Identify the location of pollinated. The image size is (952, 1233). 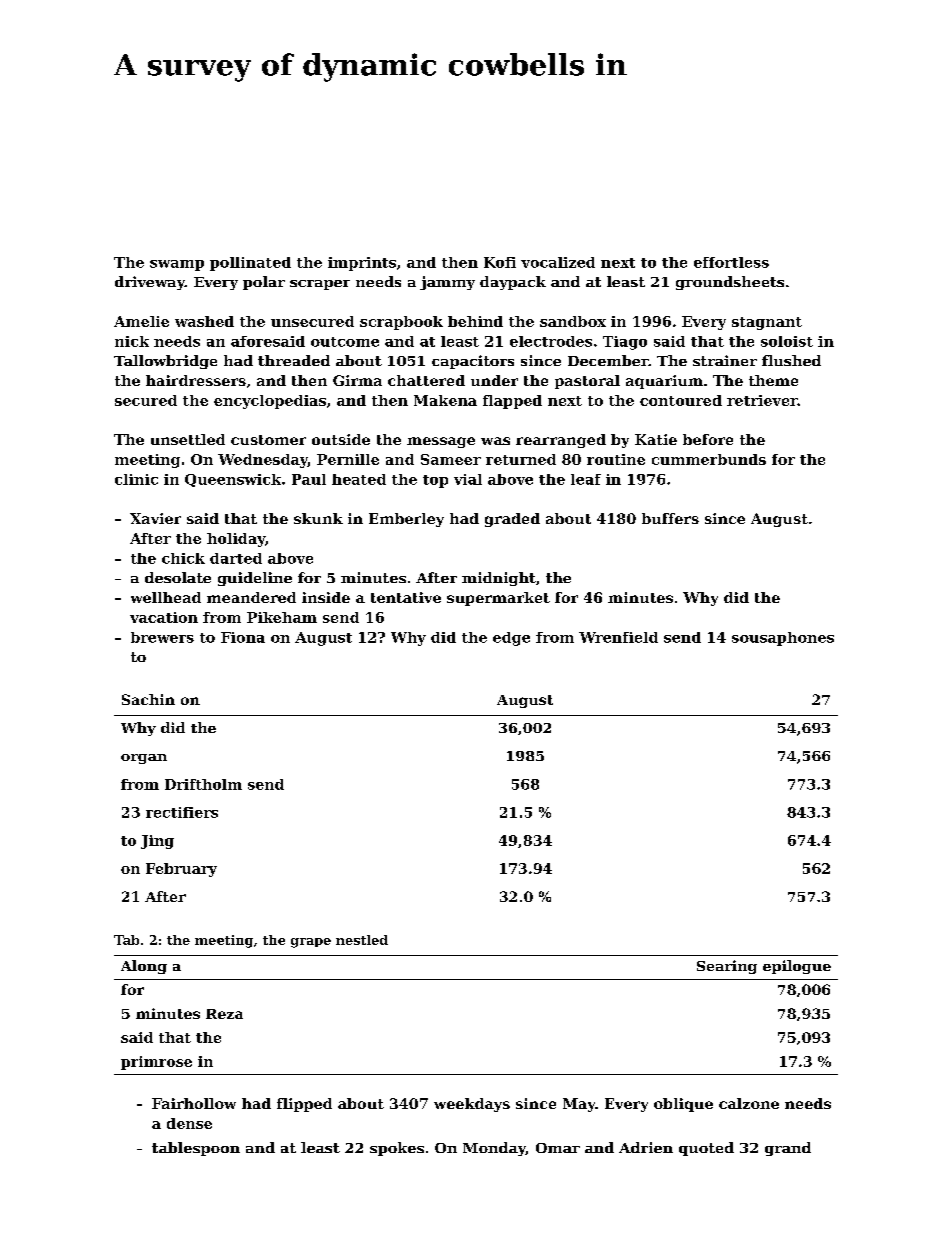
(250, 264).
